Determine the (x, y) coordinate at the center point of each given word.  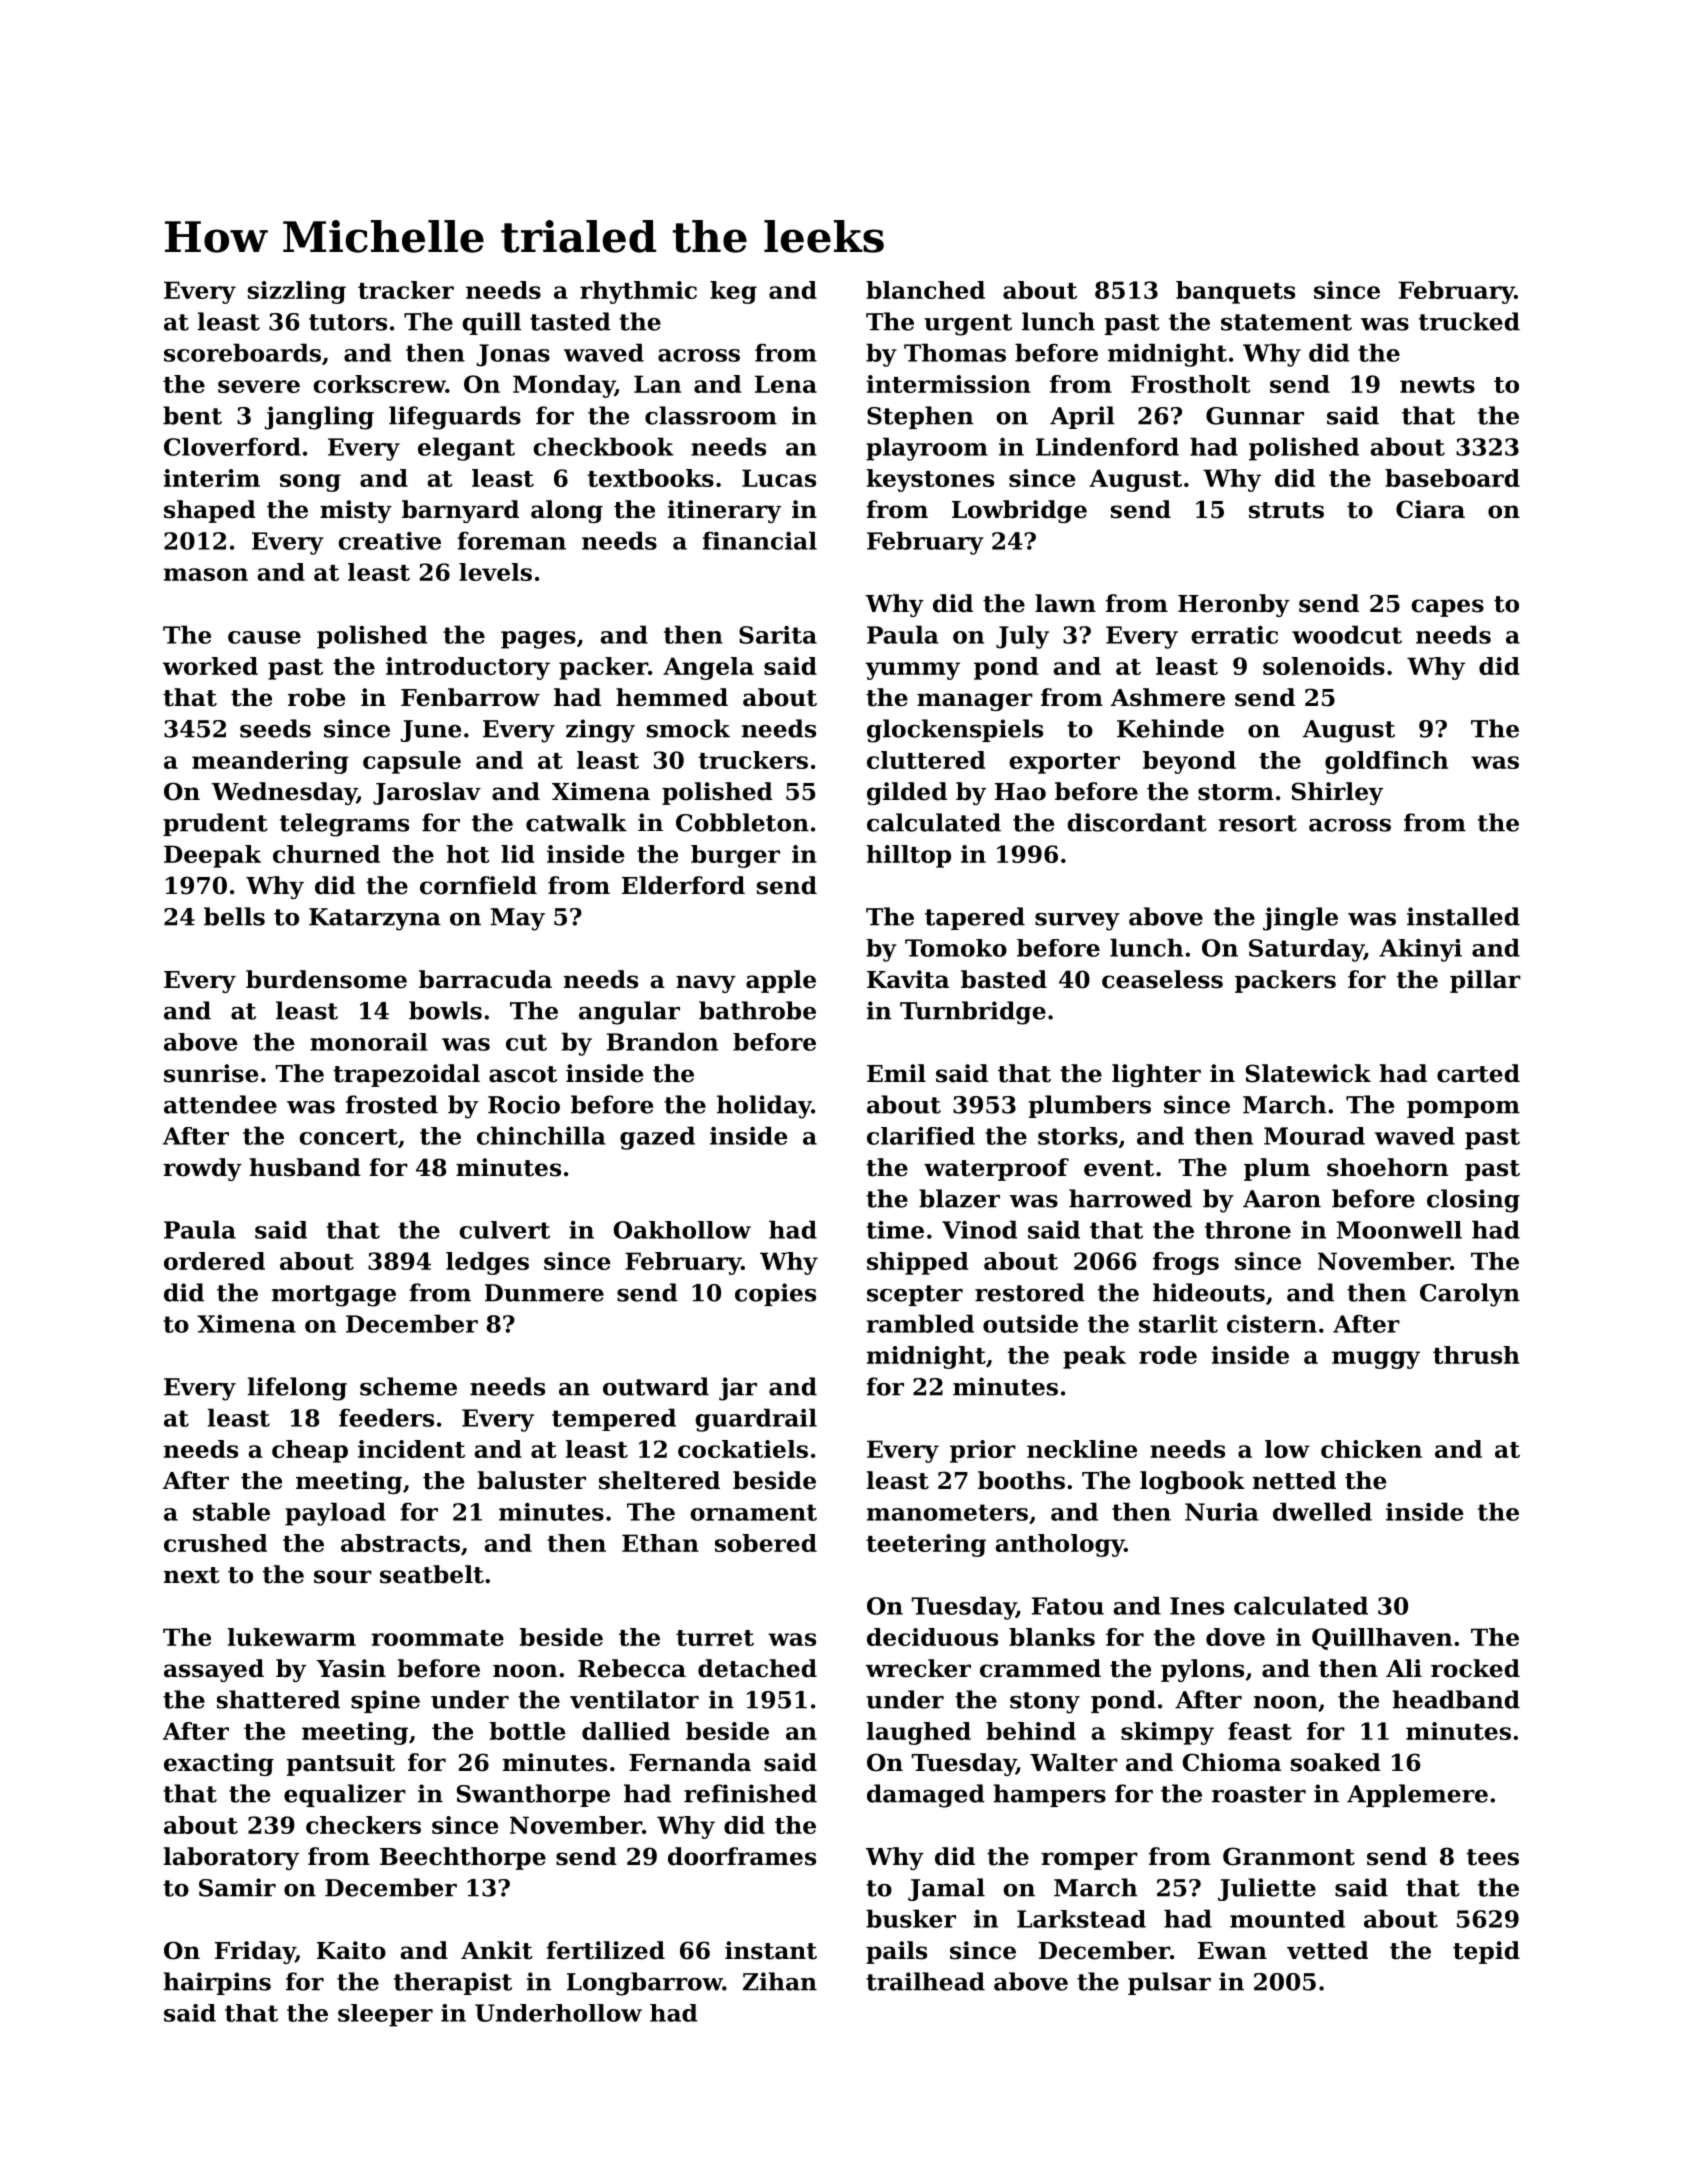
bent (192, 415)
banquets (1235, 292)
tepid (1486, 1952)
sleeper (385, 2015)
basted (1004, 979)
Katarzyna (375, 919)
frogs (1186, 1263)
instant (771, 1950)
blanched (925, 290)
